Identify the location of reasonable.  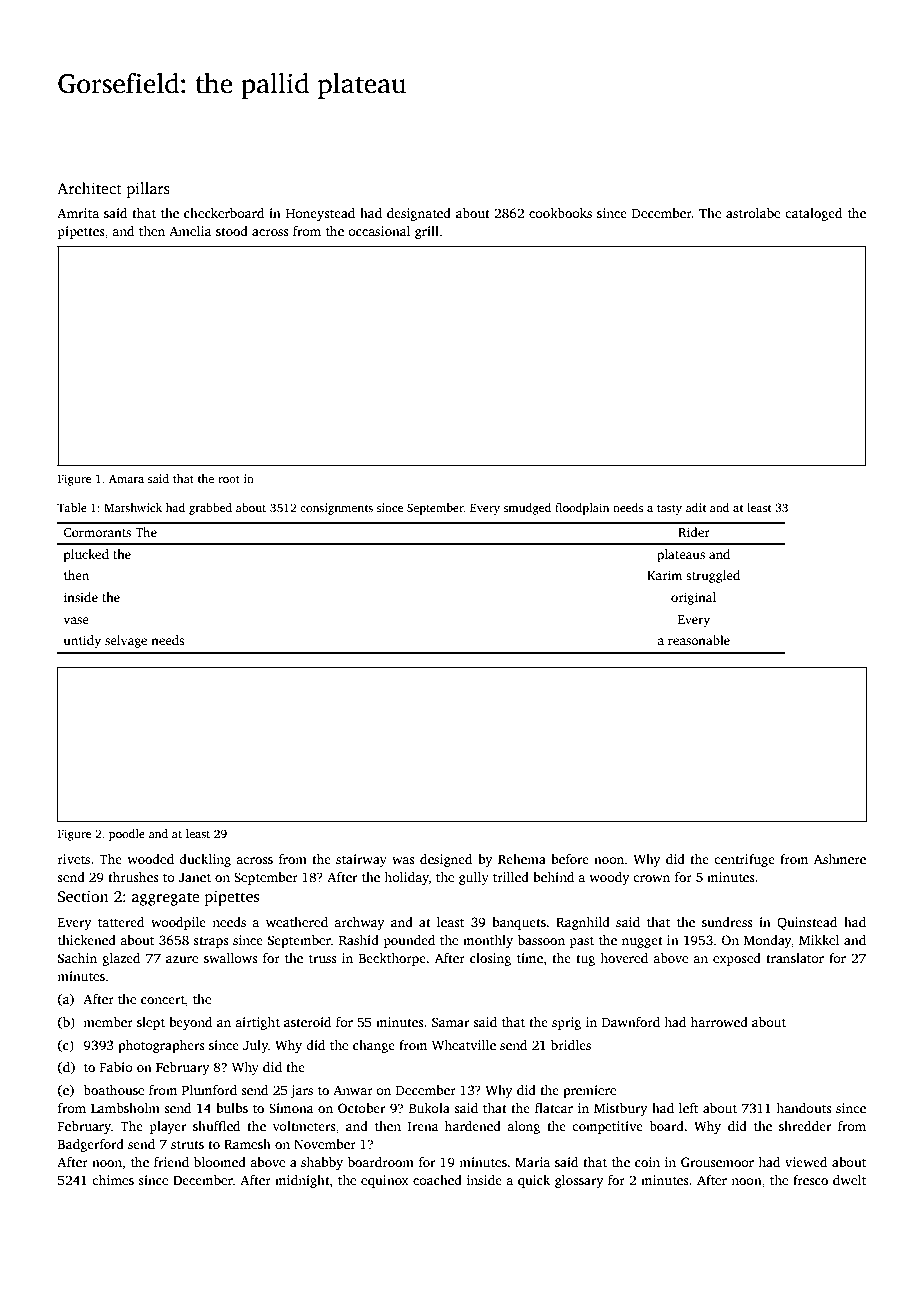
(699, 640).
